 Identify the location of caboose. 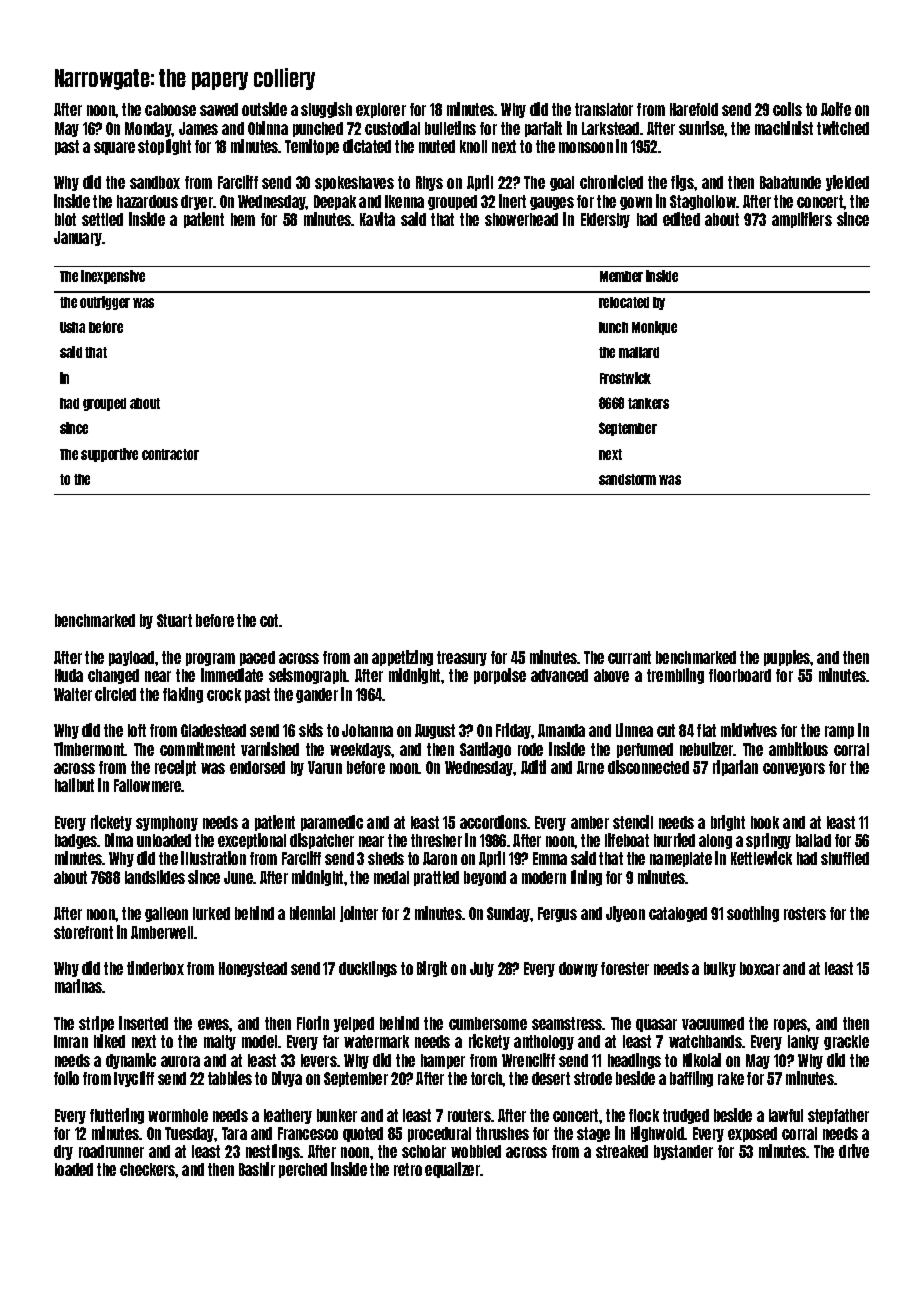
(170, 109).
